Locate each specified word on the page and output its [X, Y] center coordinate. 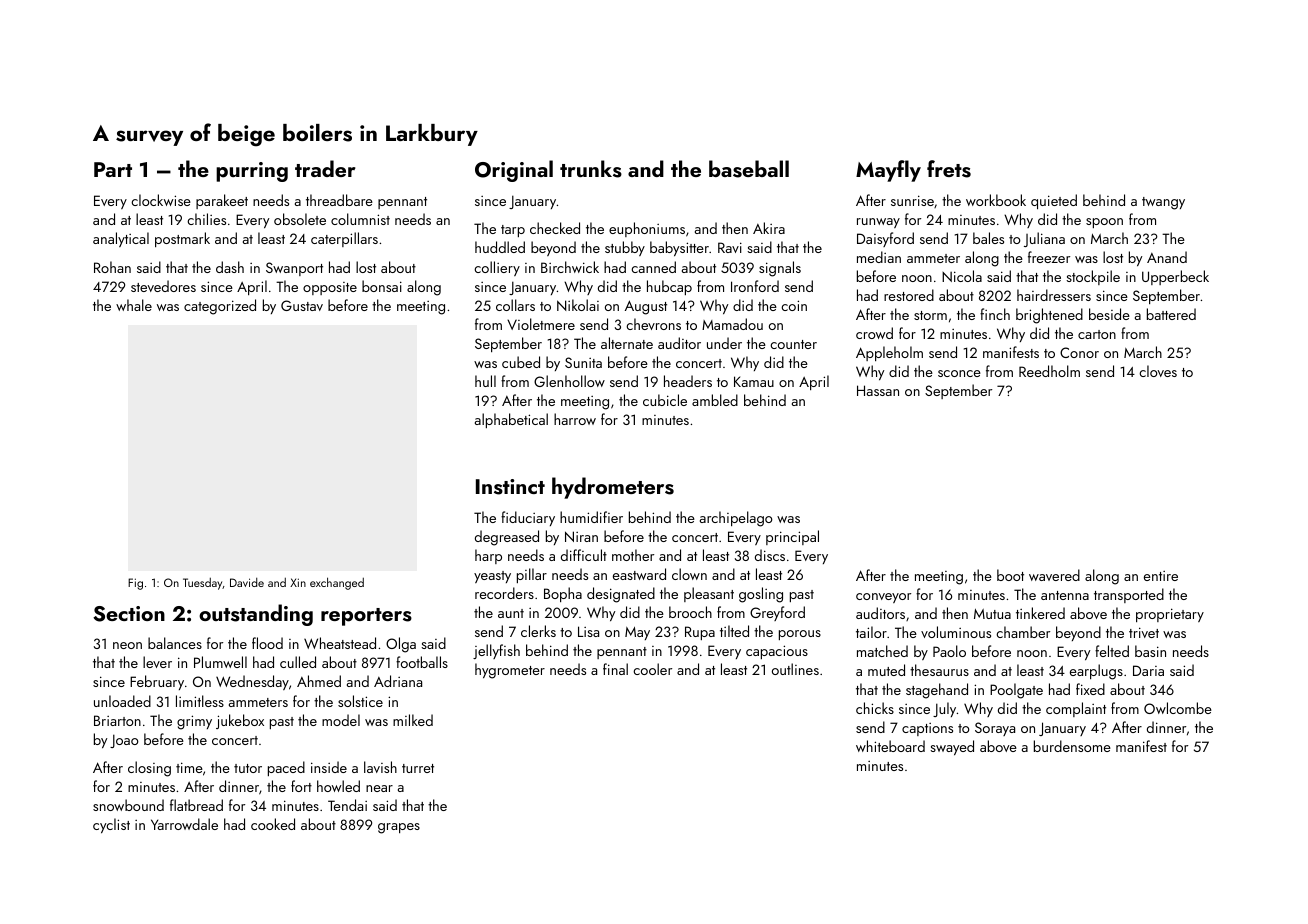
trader [325, 168]
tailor [871, 632]
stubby [625, 248]
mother [633, 555]
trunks [591, 169]
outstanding [256, 615]
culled [298, 662]
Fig [135, 584]
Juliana [1044, 239]
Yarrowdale [184, 824]
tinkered [1040, 613]
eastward [639, 574]
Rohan [112, 267]
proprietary [1170, 615]
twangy [1163, 203]
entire [1161, 576]
